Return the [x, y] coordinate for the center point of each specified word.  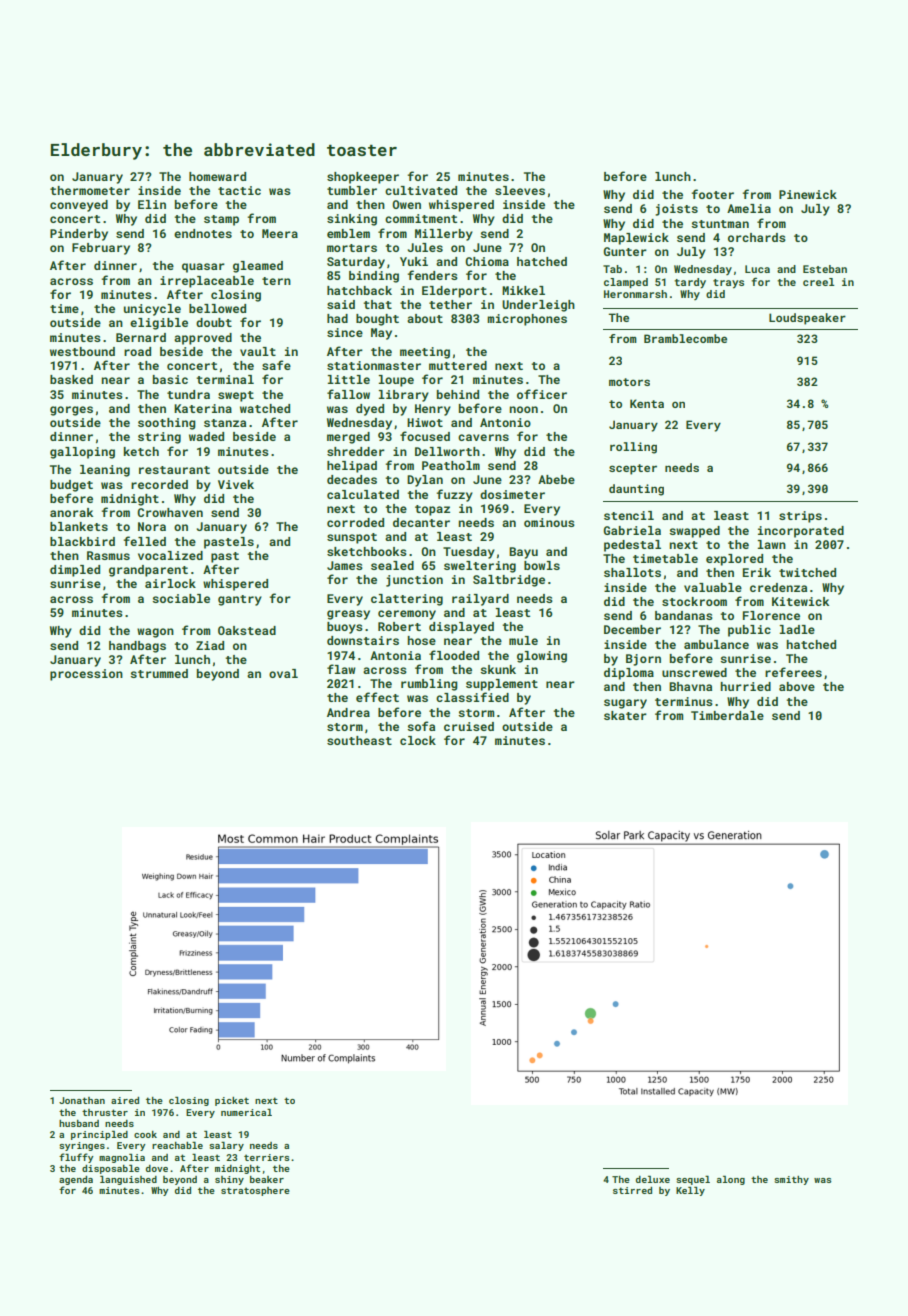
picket [232, 1101]
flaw [341, 669]
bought [377, 320]
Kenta [647, 403]
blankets [79, 526]
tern [276, 281]
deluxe [653, 1179]
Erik [757, 572]
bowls [542, 565]
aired [125, 1100]
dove [157, 1168]
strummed [159, 673]
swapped [694, 532]
